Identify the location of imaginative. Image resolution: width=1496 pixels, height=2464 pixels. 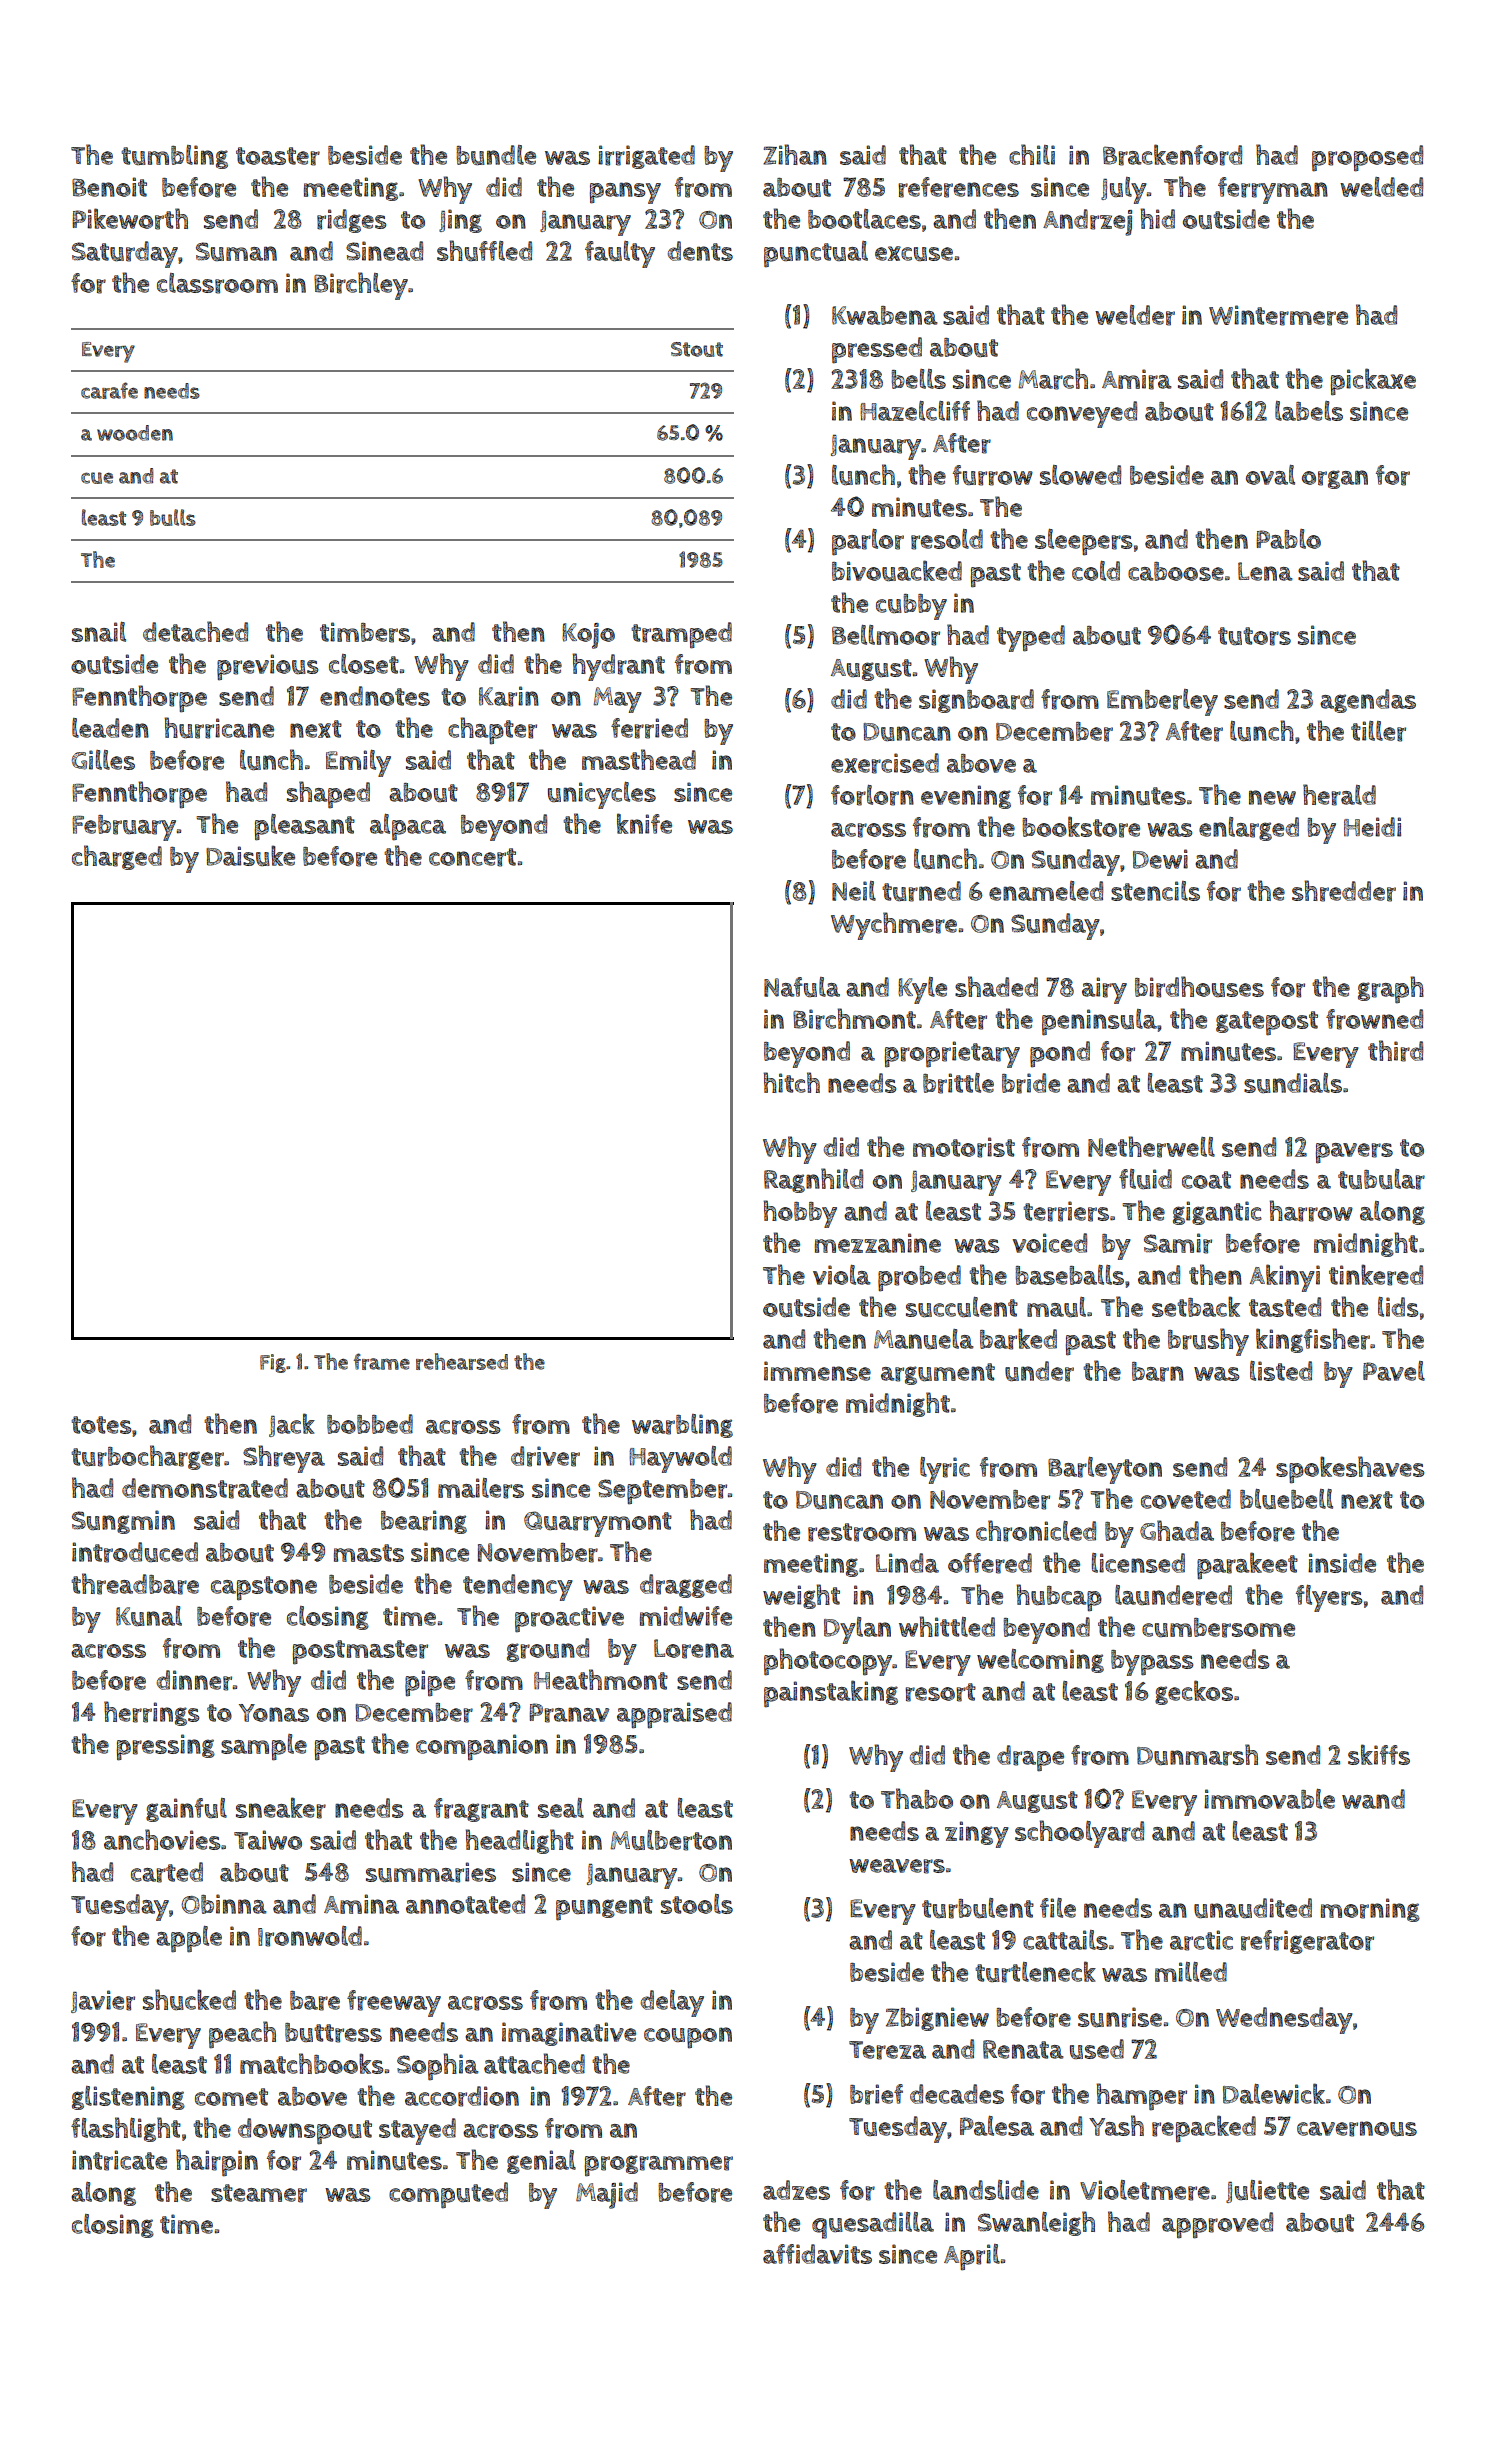
(569, 2034).
